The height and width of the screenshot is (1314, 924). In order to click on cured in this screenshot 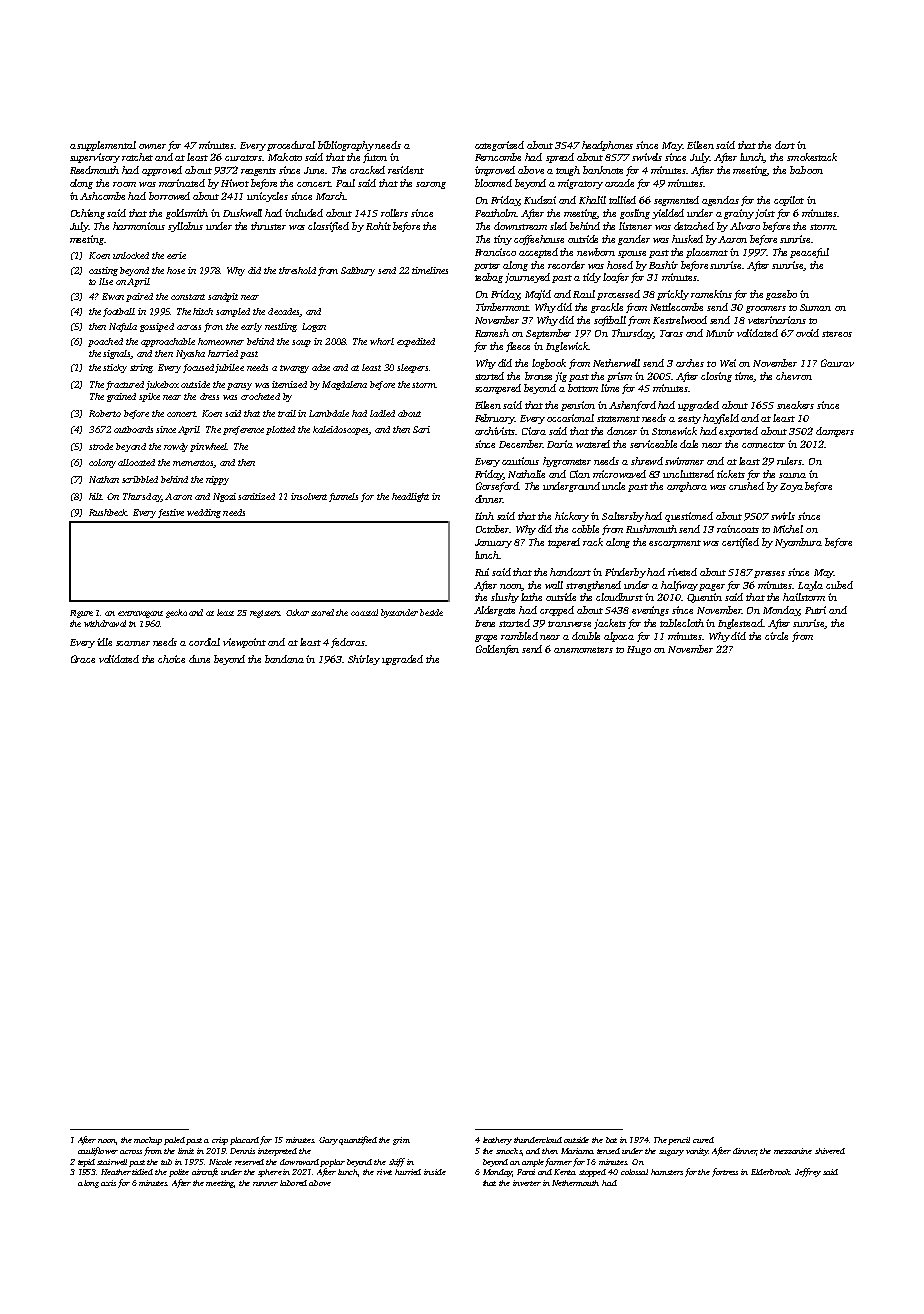, I will do `click(703, 1140)`.
